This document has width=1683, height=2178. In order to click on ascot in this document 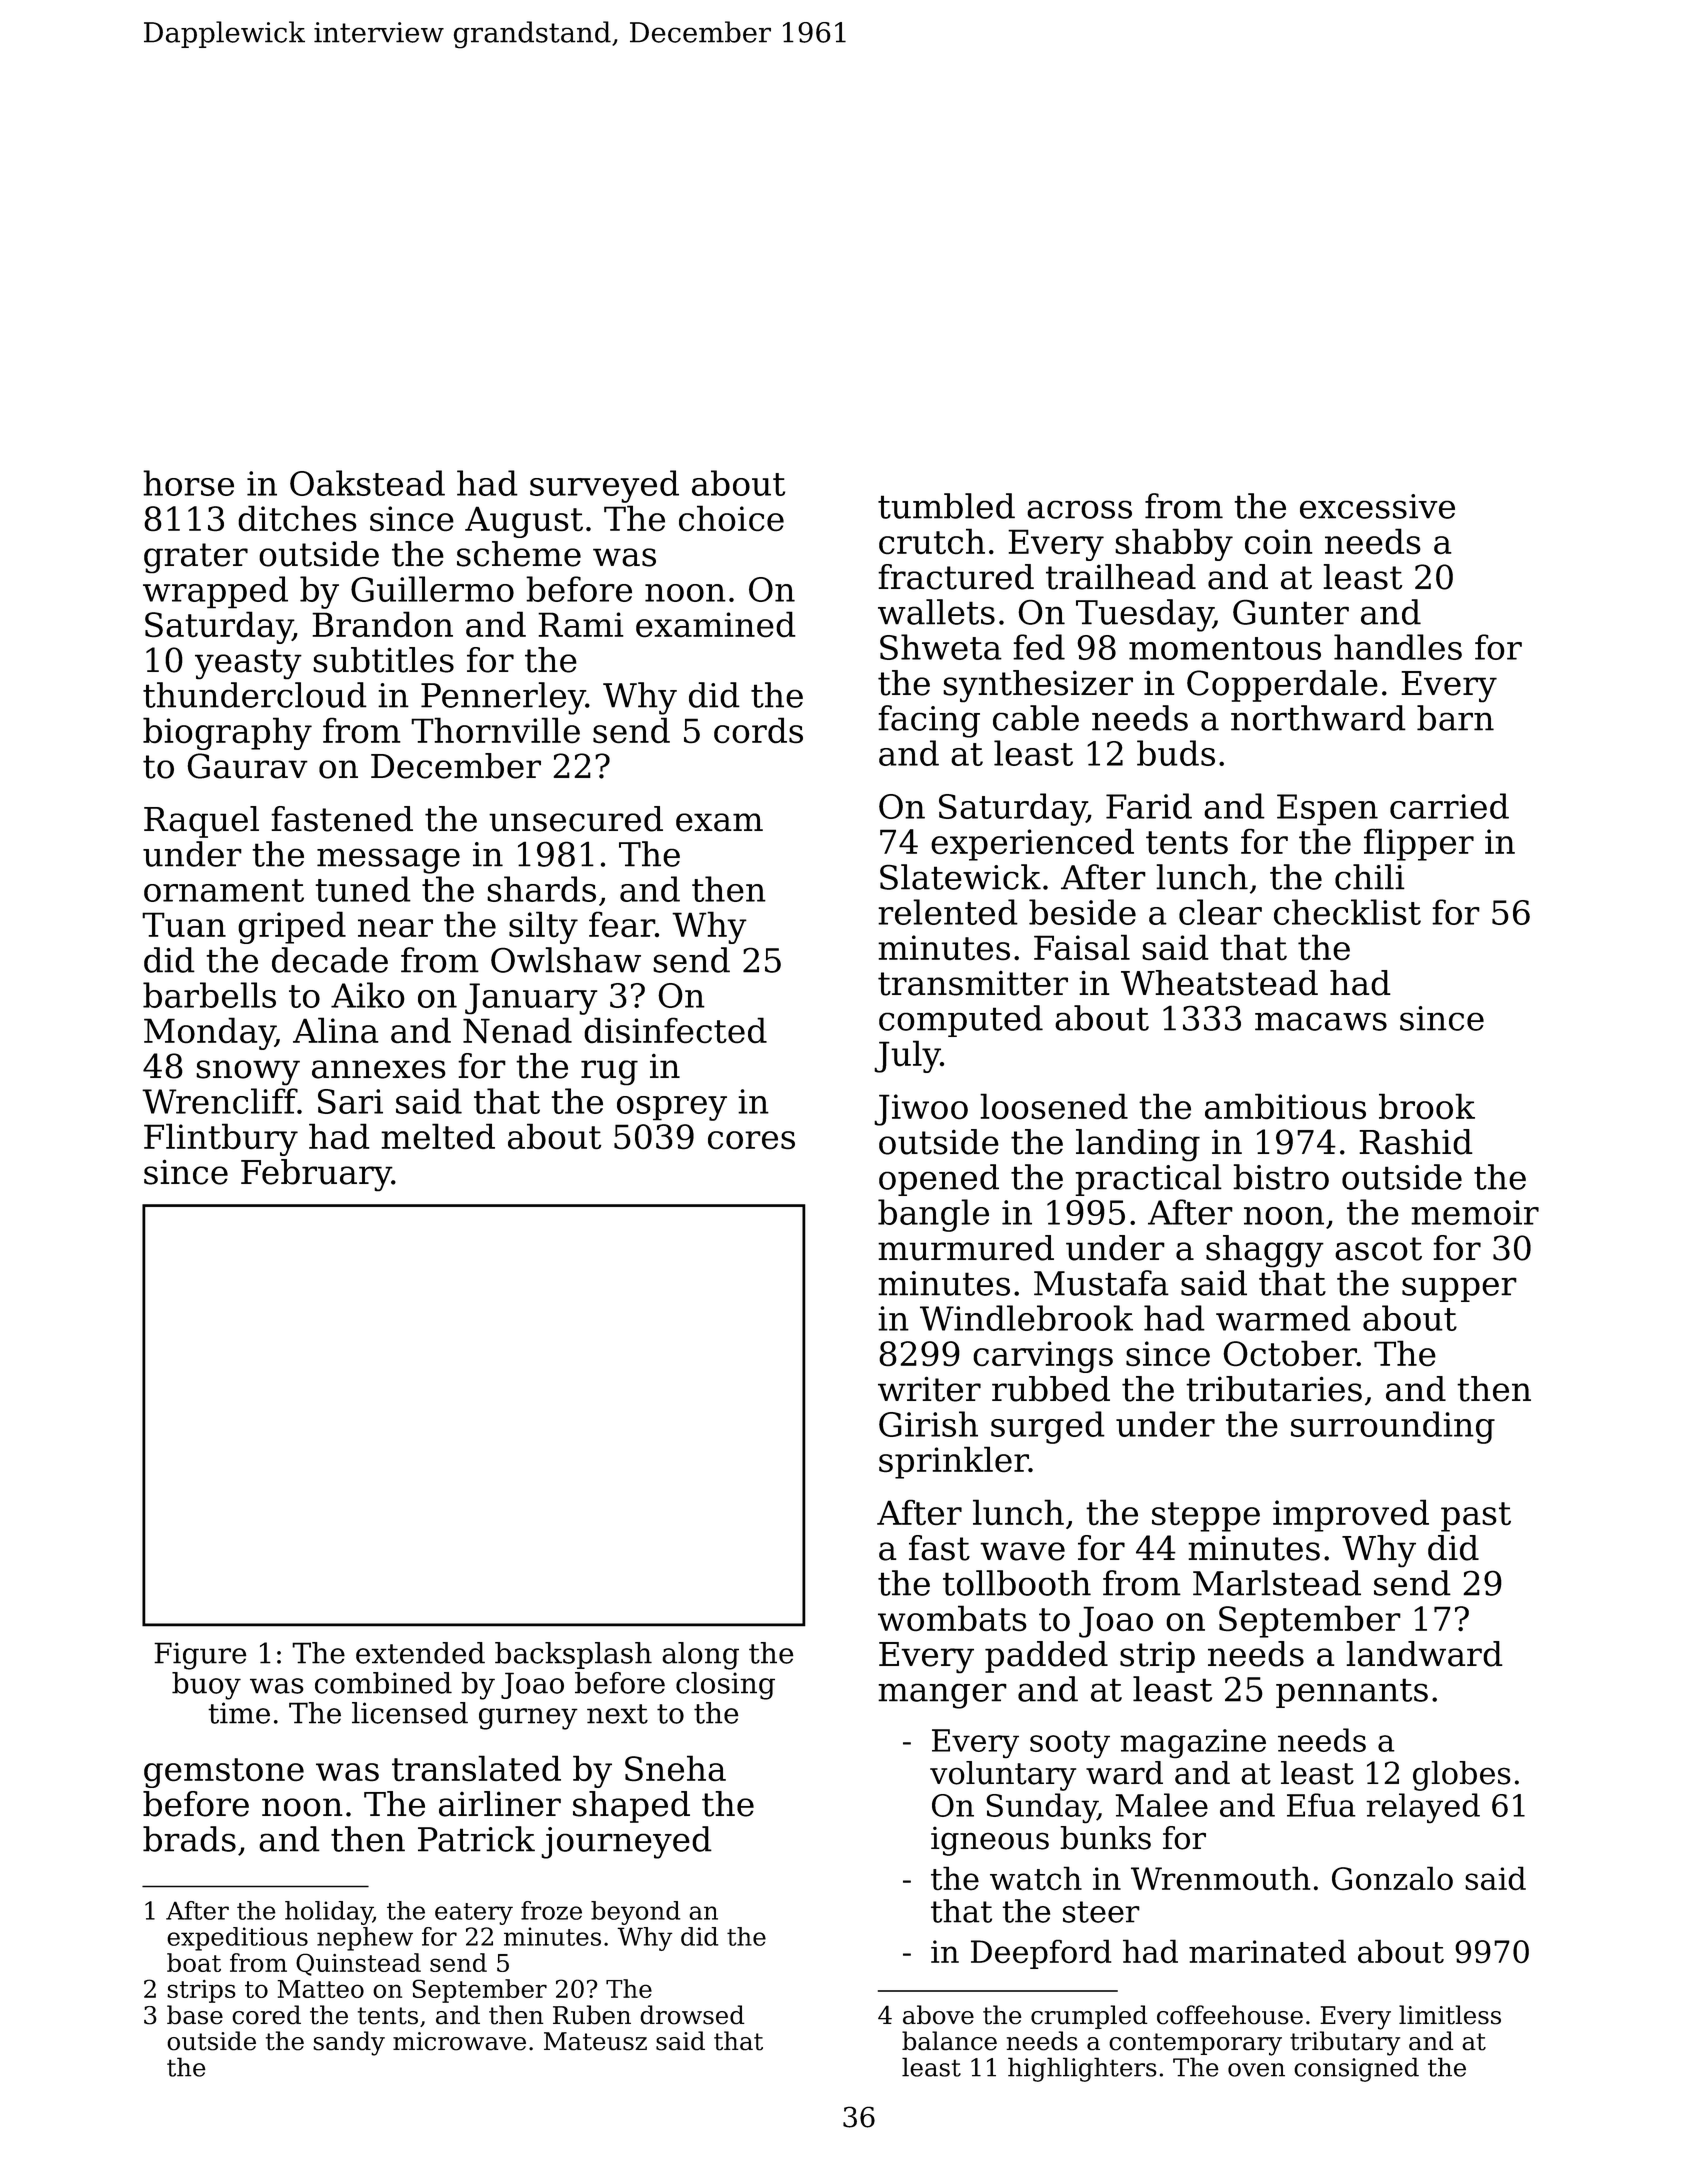, I will do `click(1378, 1249)`.
